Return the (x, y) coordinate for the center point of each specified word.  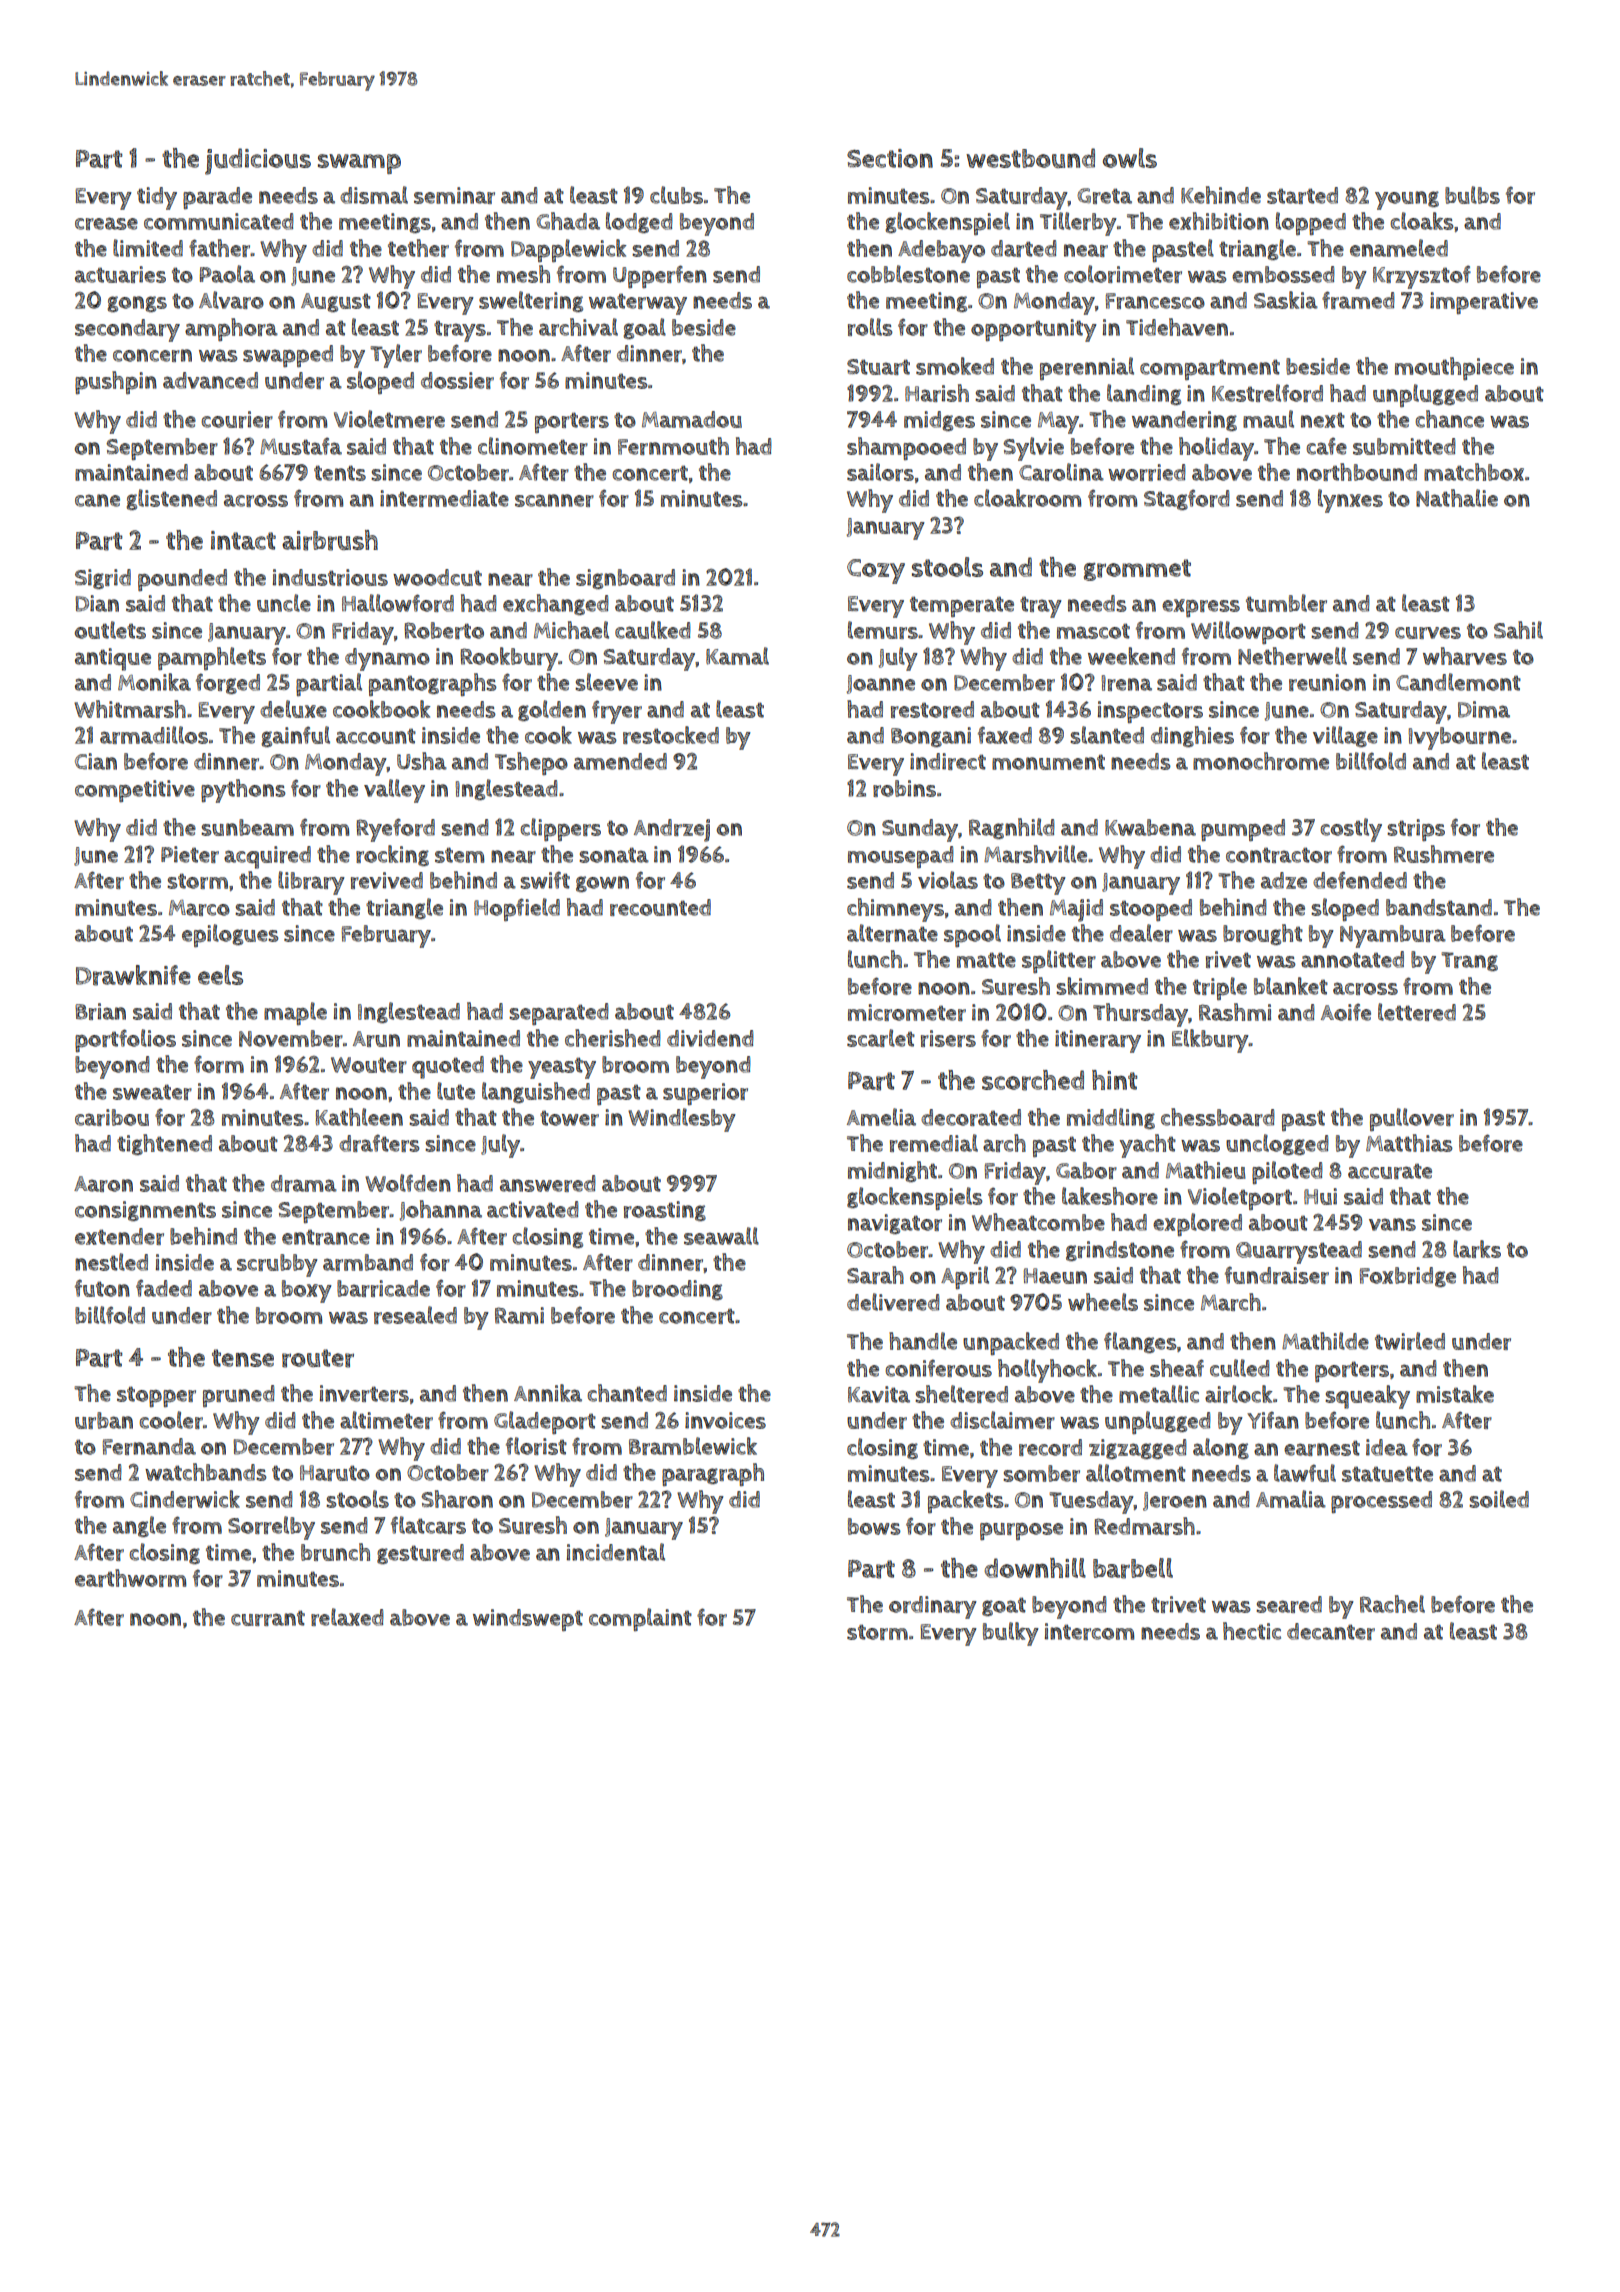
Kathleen (359, 1117)
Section (890, 158)
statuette (1387, 1474)
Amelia (881, 1117)
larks (1477, 1249)
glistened (171, 499)
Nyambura (1393, 936)
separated (559, 1014)
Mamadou (692, 419)
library (311, 883)
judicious (258, 161)
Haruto (335, 1473)
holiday (1216, 449)
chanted (627, 1393)
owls (1130, 158)
